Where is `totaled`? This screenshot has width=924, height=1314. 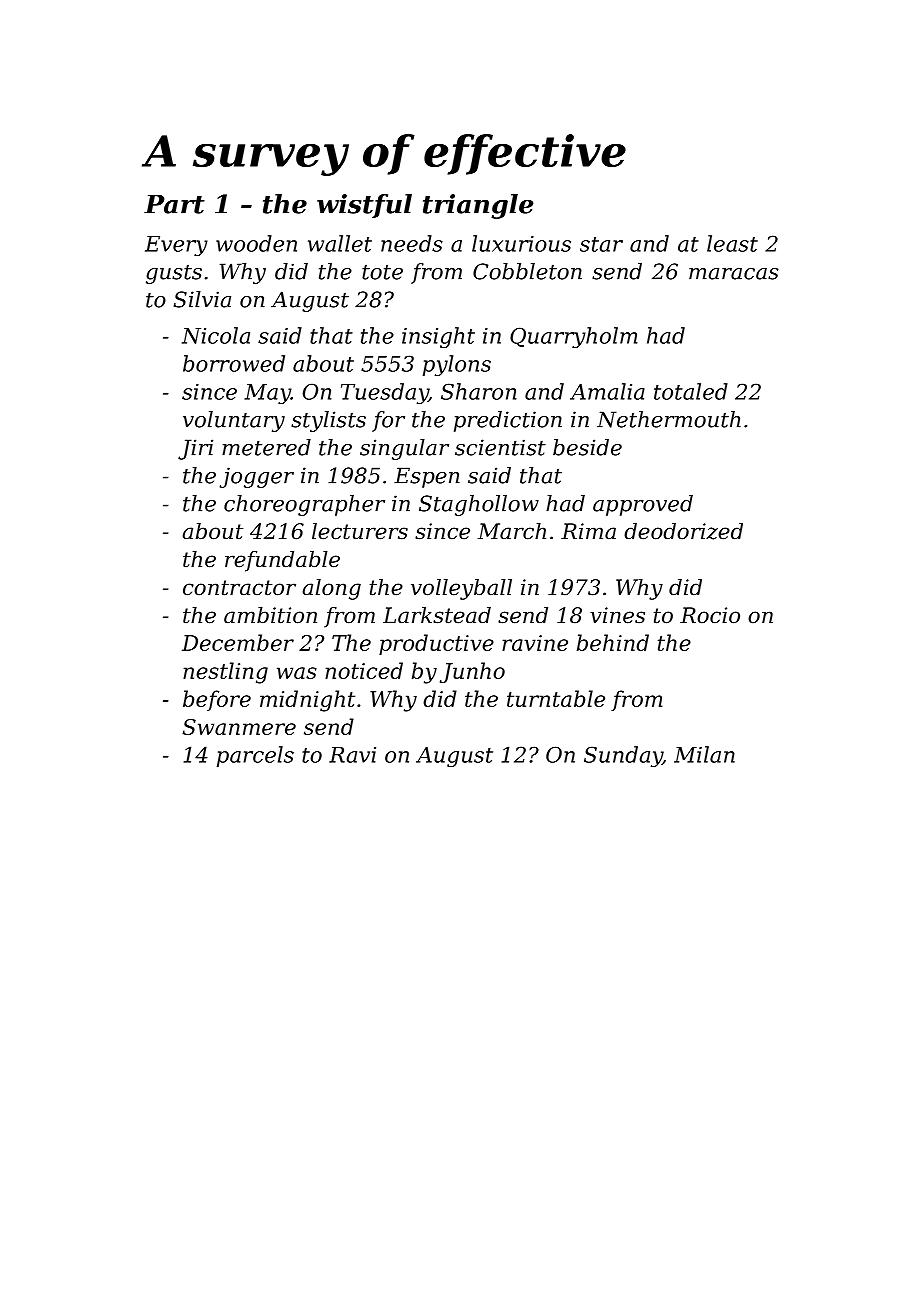
totaled is located at coordinates (691, 391).
